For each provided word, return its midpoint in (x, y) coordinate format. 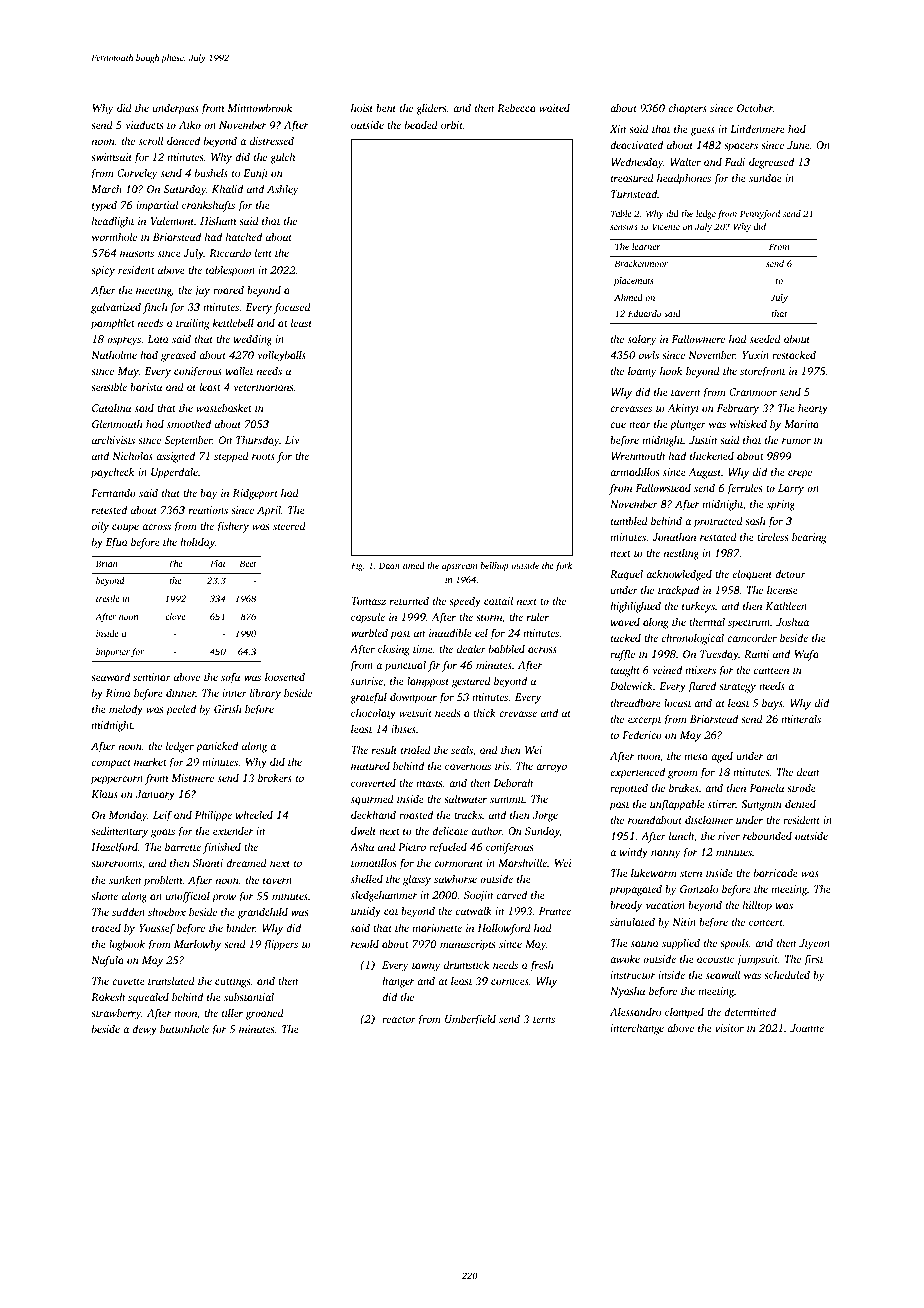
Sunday (542, 832)
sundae (765, 177)
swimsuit (111, 157)
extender (233, 831)
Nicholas (132, 456)
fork (563, 566)
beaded (421, 125)
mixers (701, 670)
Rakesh (108, 997)
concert (766, 922)
